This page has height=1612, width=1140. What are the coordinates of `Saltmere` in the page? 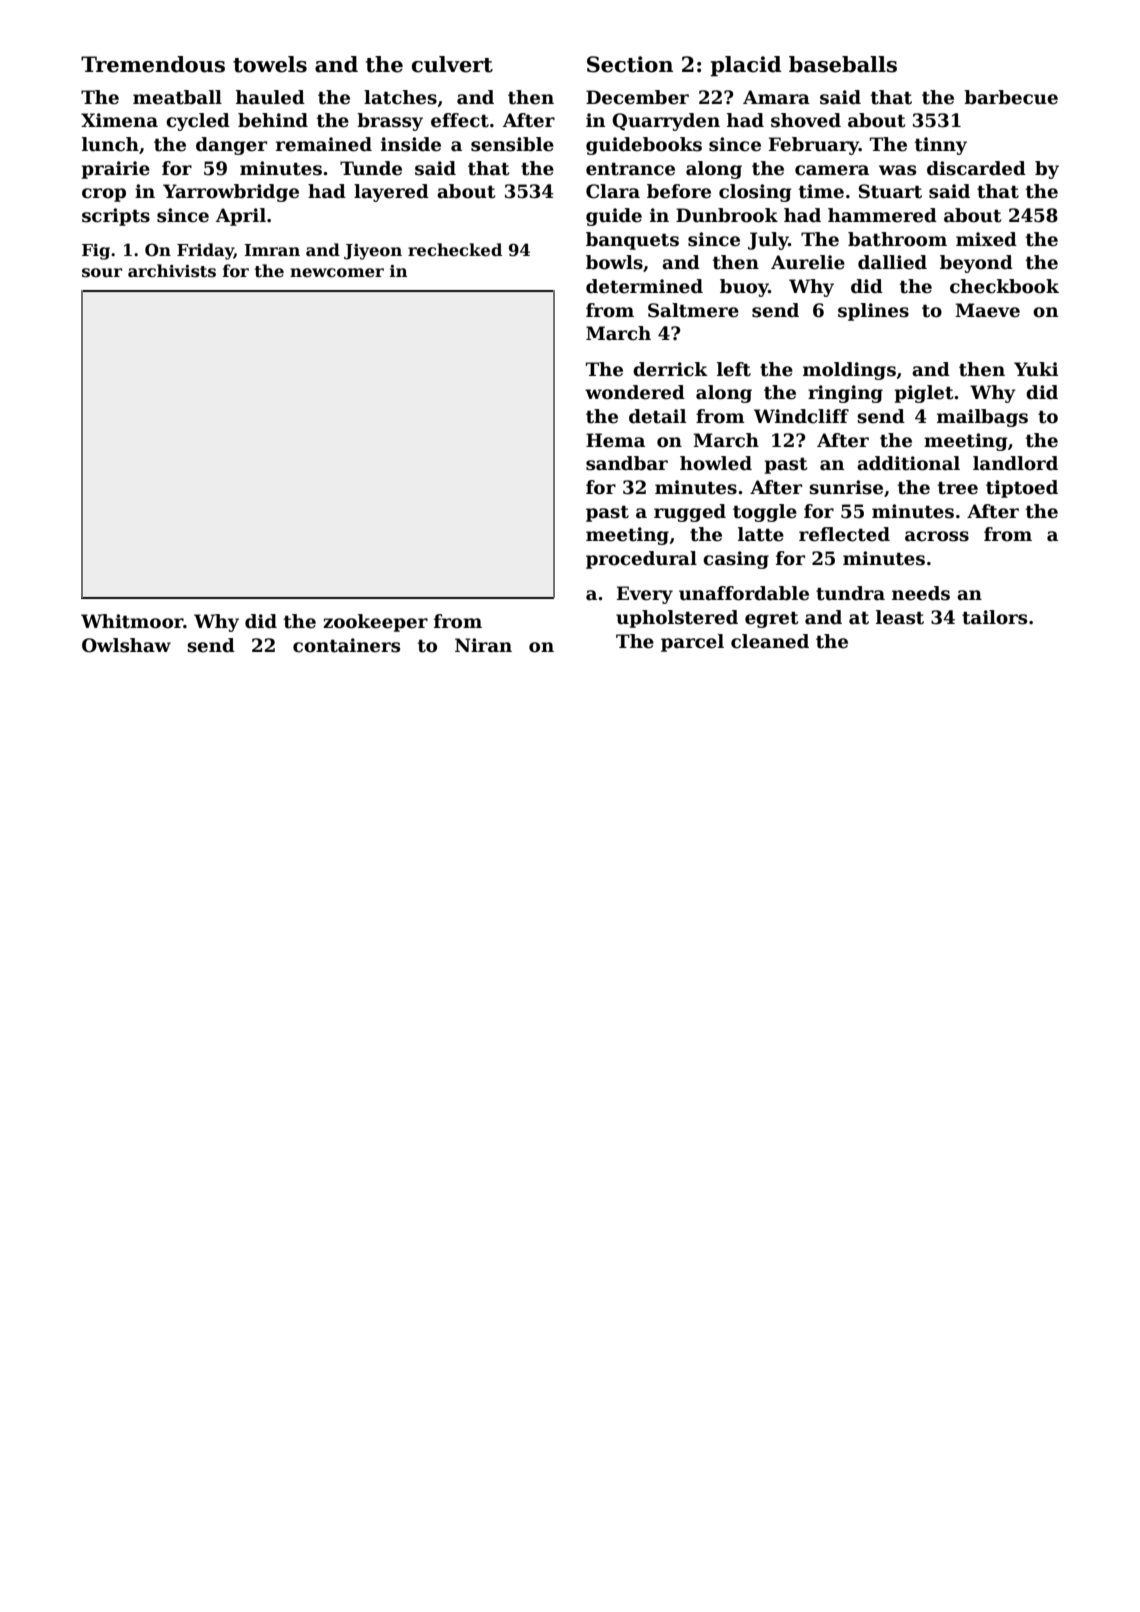 It's located at (693, 310).
